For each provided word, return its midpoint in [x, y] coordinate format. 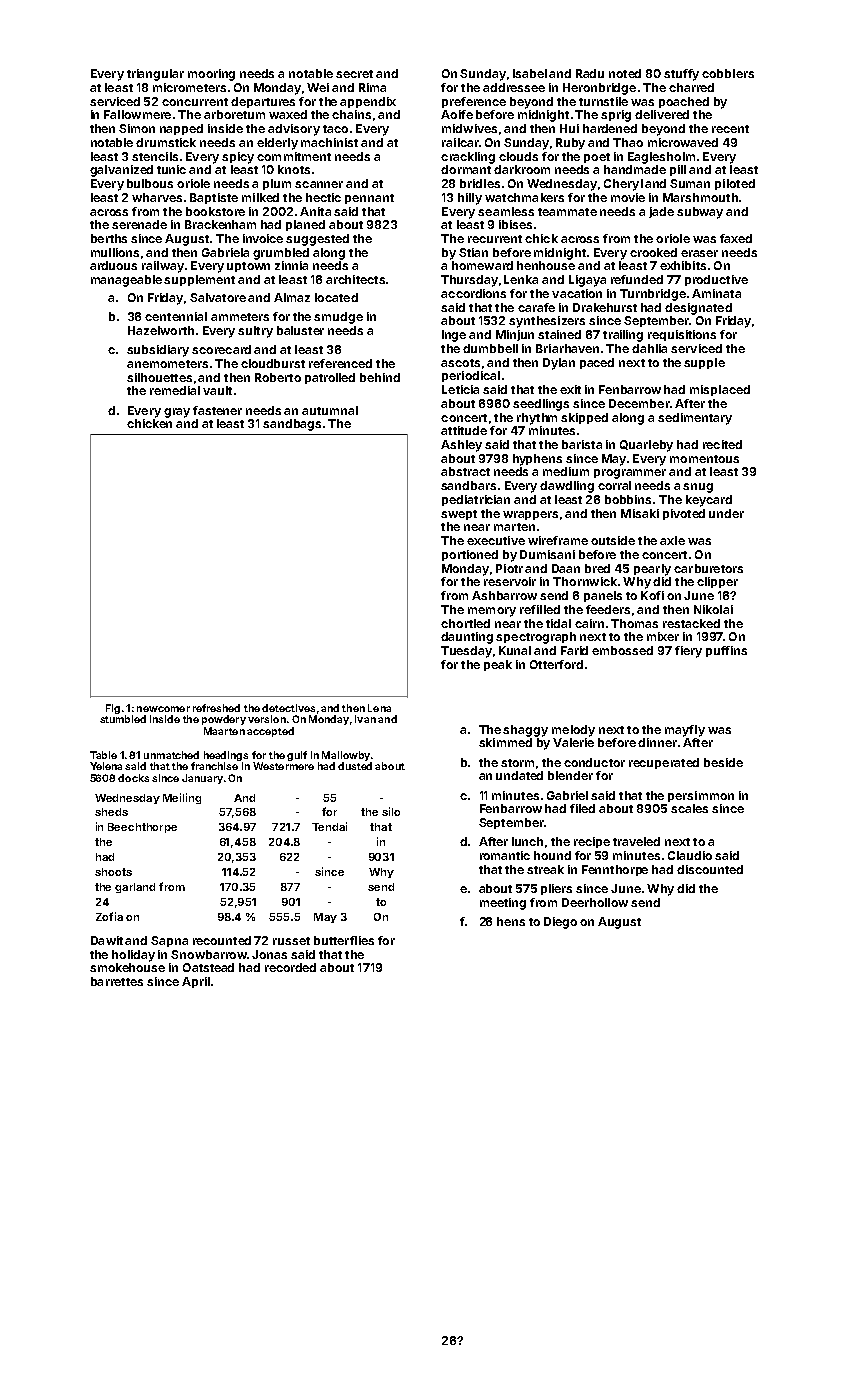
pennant [369, 199]
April [196, 982]
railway [163, 267]
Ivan [365, 719]
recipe [592, 842]
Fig [113, 709]
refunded [637, 279]
